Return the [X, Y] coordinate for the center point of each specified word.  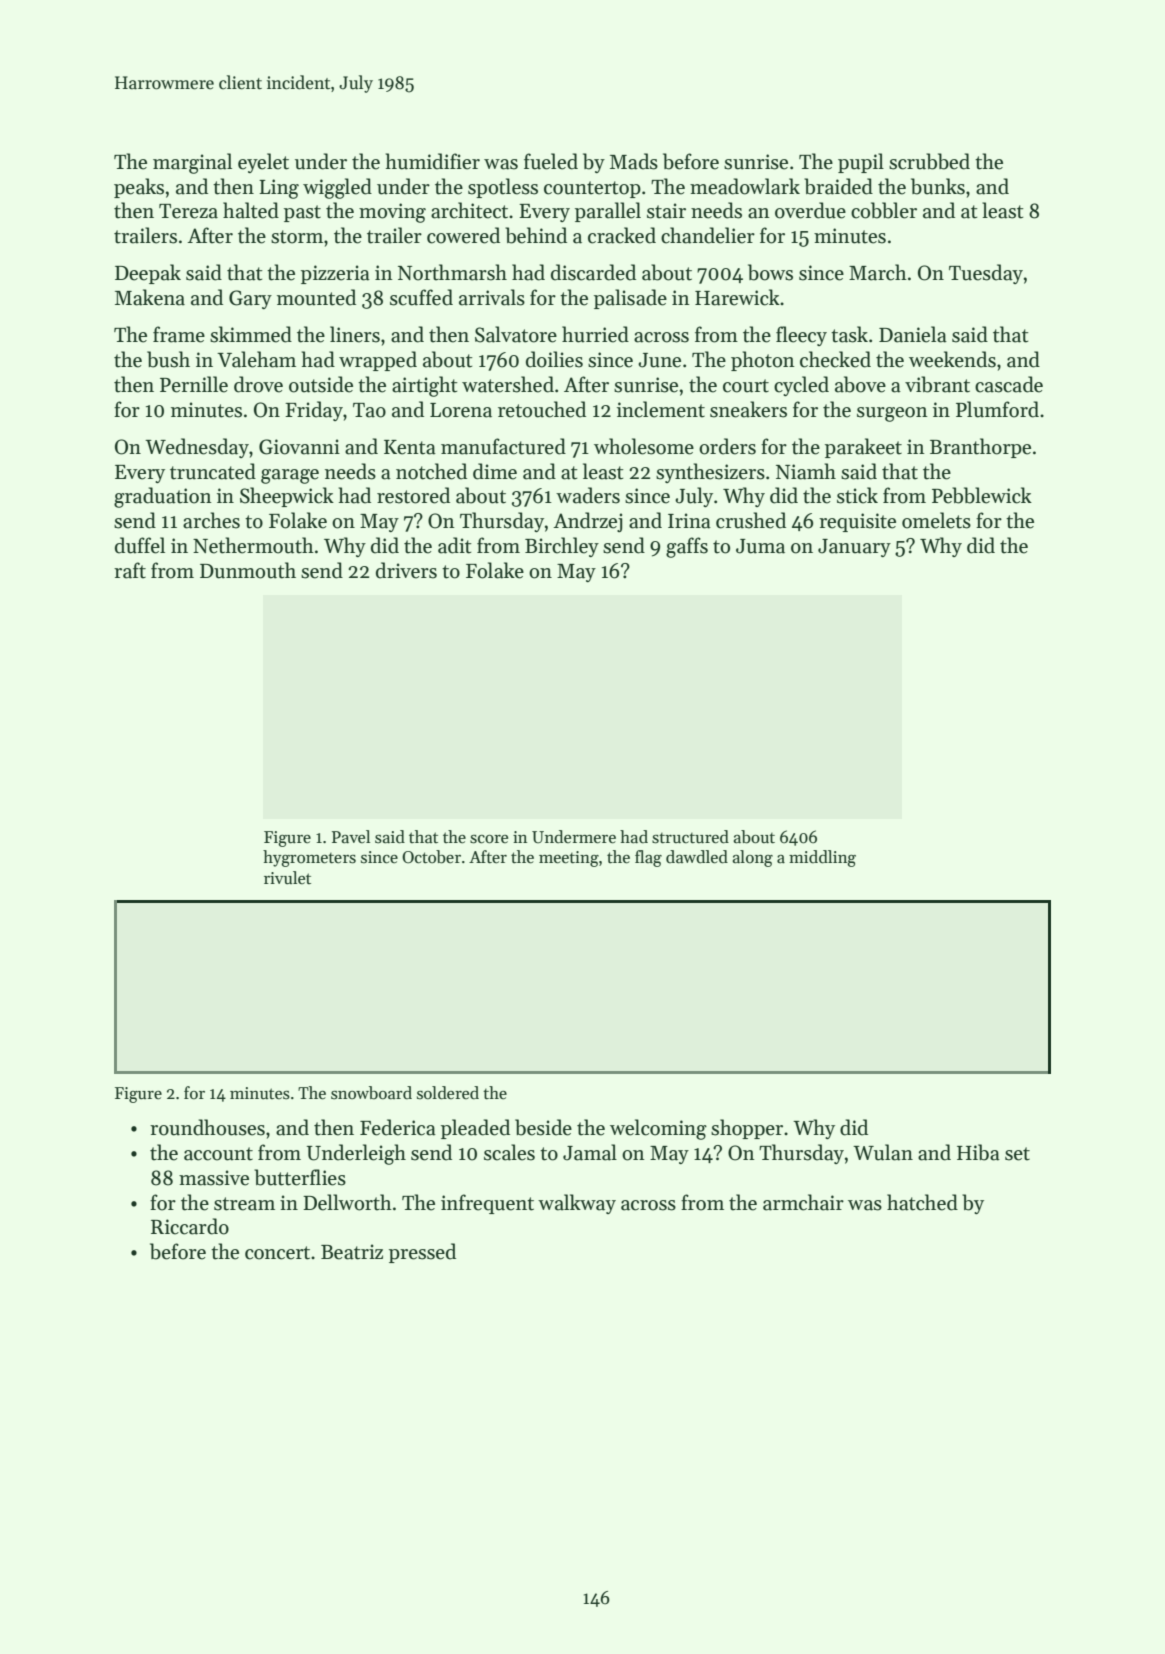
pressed [422, 1253]
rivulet [287, 877]
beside [543, 1127]
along [752, 858]
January [854, 548]
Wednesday [197, 448]
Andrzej [587, 522]
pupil [861, 163]
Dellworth [347, 1202]
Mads [634, 161]
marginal [192, 163]
